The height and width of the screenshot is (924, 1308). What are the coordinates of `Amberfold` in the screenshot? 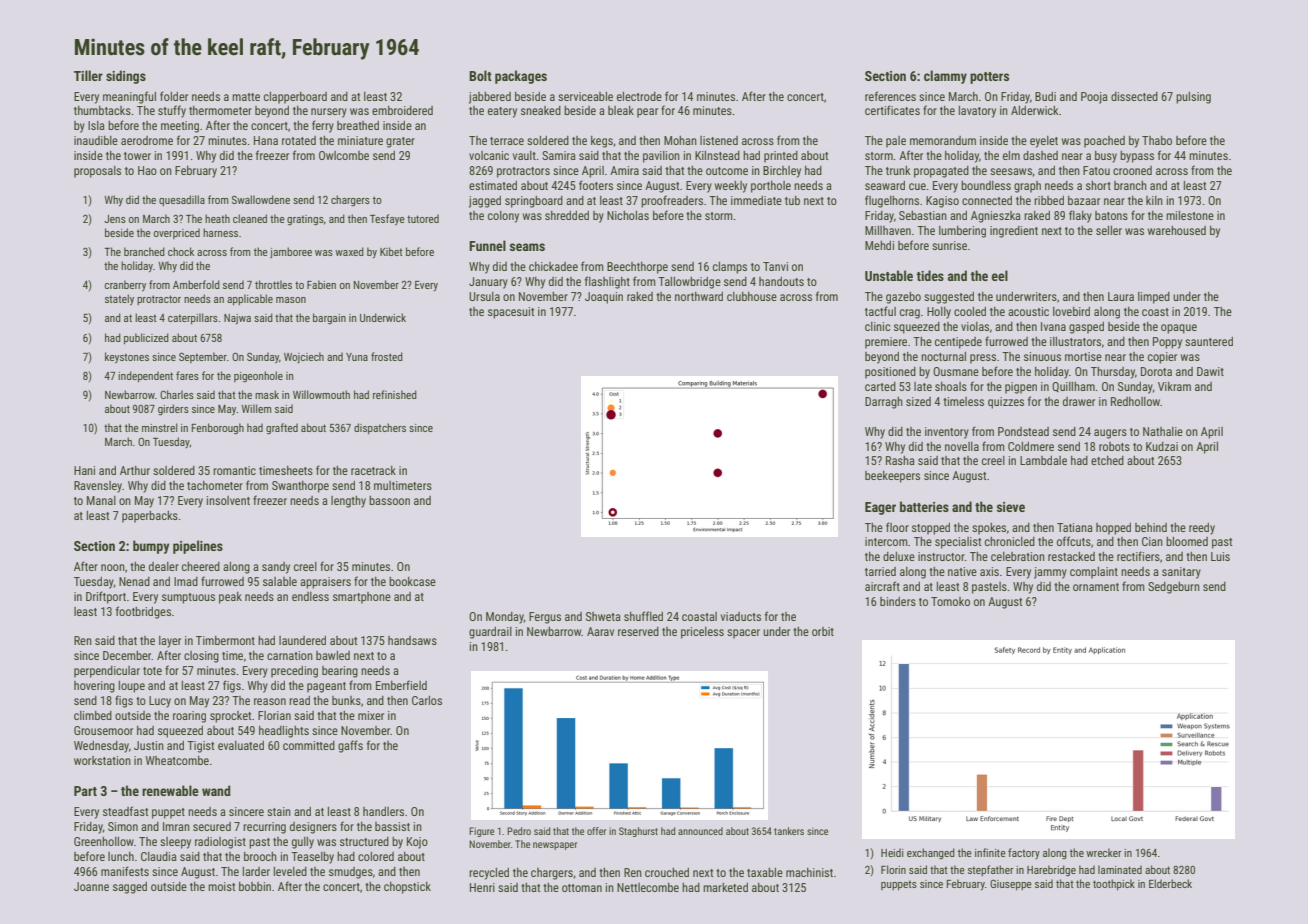 It's located at (196, 284).
